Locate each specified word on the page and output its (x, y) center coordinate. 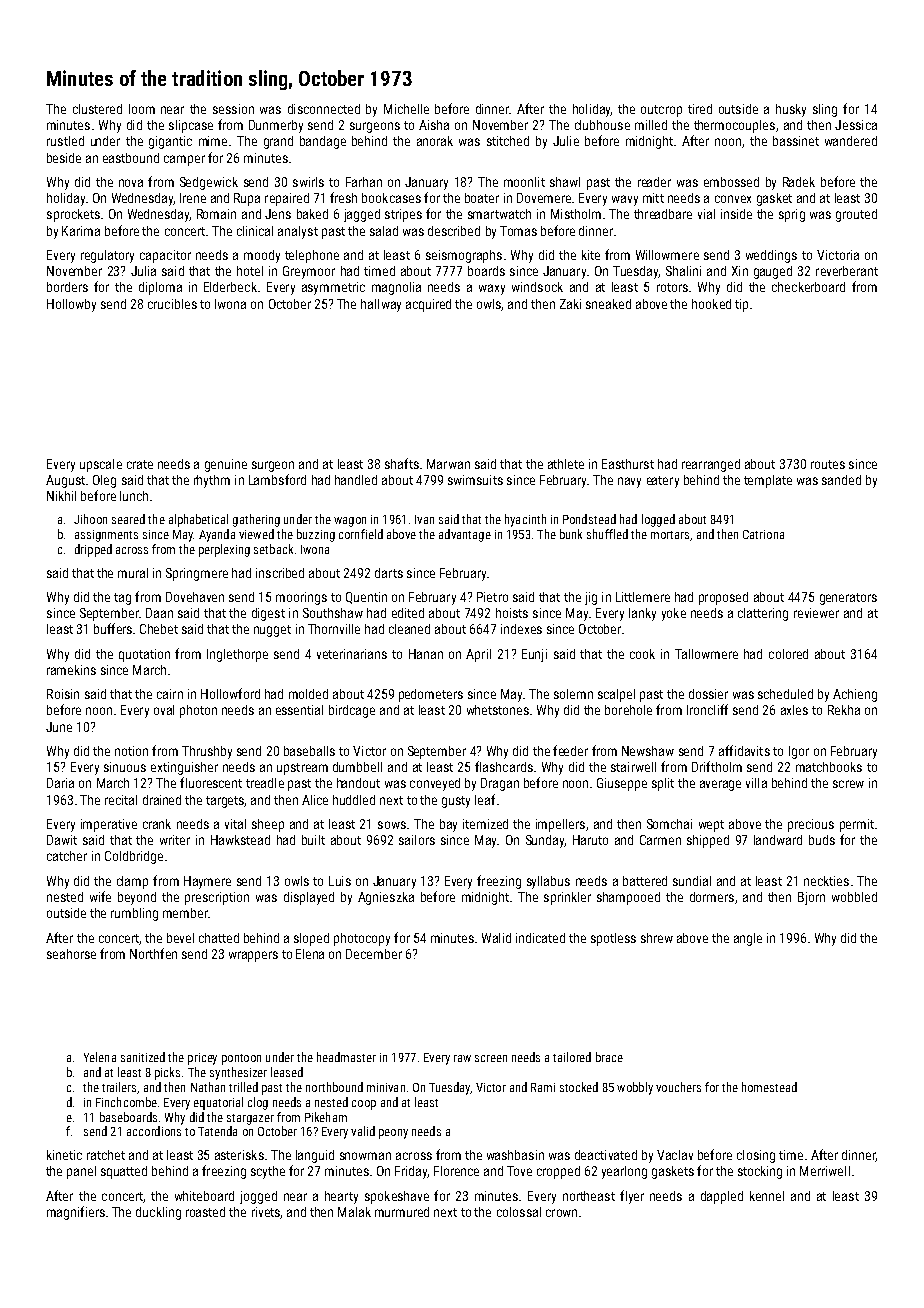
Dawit (62, 840)
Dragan (500, 784)
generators (848, 599)
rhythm (212, 481)
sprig (792, 215)
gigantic (170, 142)
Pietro (492, 597)
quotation (144, 655)
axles (794, 710)
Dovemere (544, 198)
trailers (119, 1087)
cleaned (409, 629)
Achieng (855, 695)
